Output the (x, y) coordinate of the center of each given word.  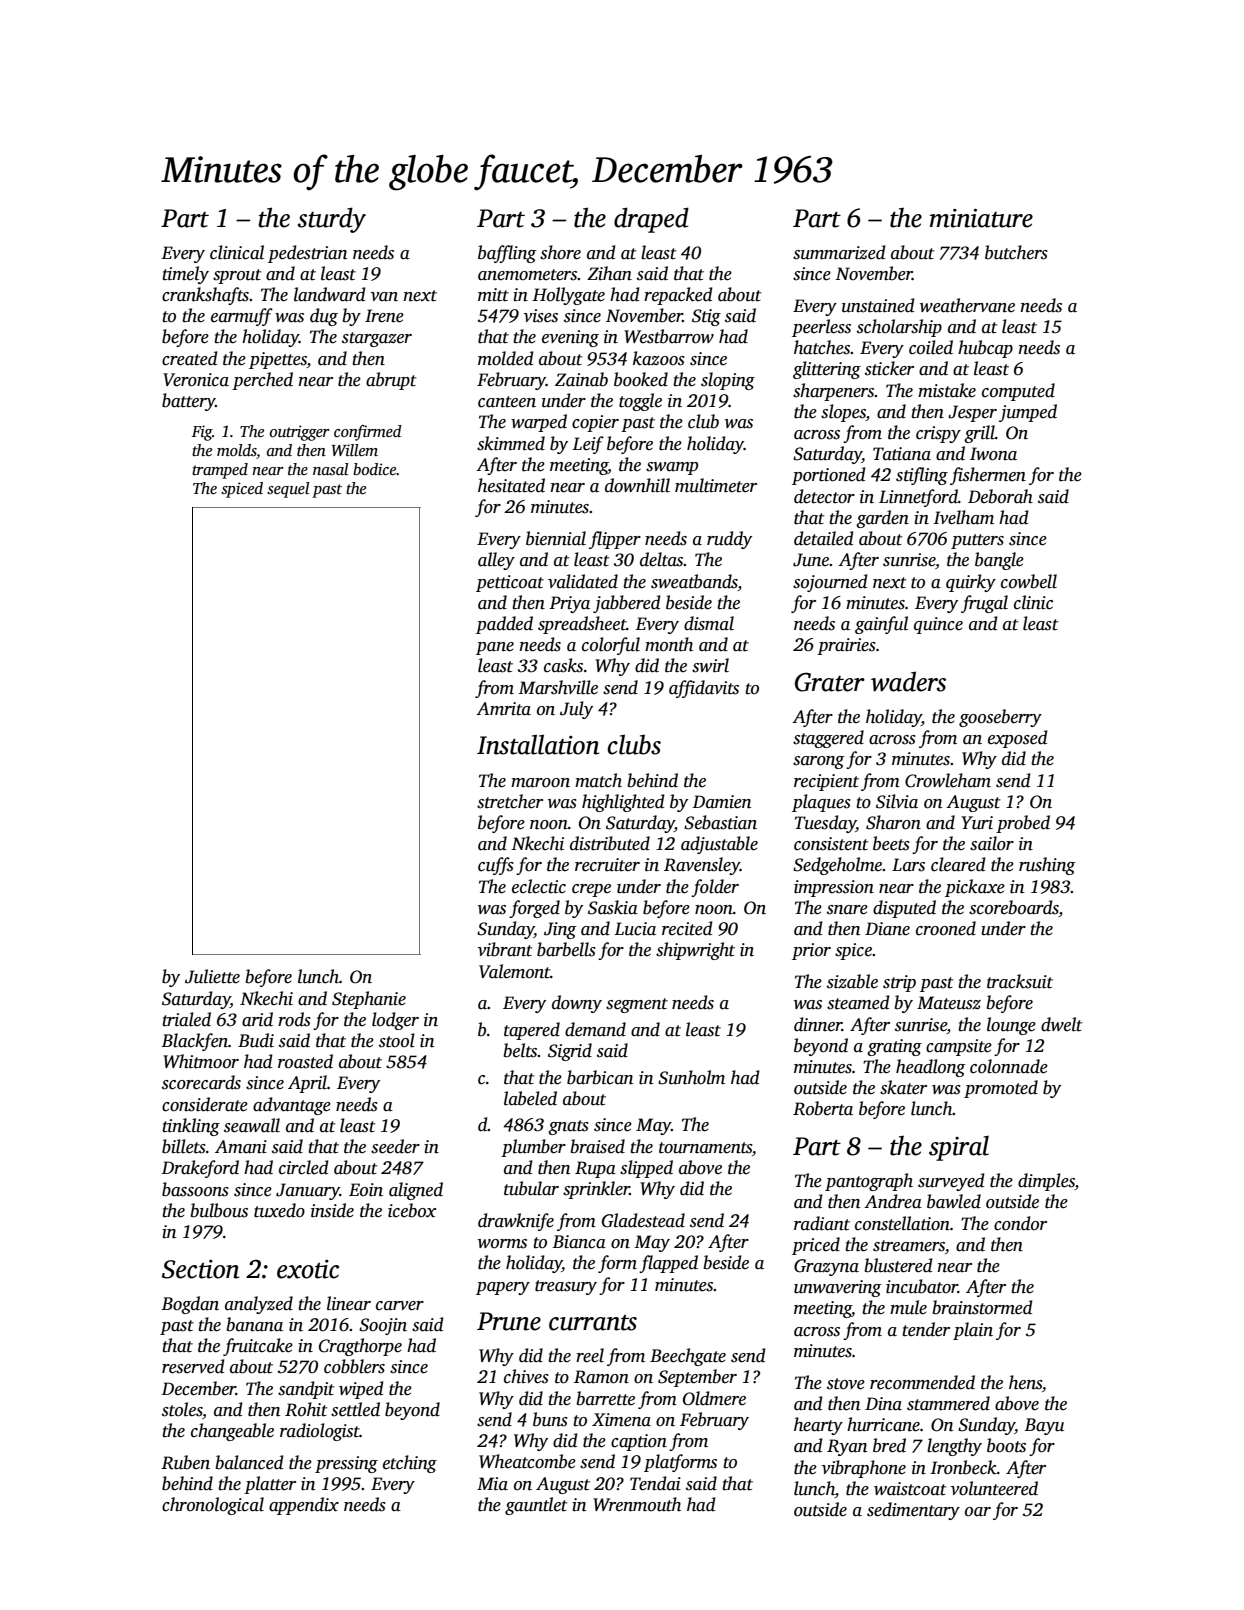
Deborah (1000, 496)
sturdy (332, 220)
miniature (981, 218)
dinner (818, 1024)
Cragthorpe (360, 1347)
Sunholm (691, 1077)
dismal (709, 623)
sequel (288, 490)
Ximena (621, 1420)
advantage (292, 1106)
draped (651, 220)
